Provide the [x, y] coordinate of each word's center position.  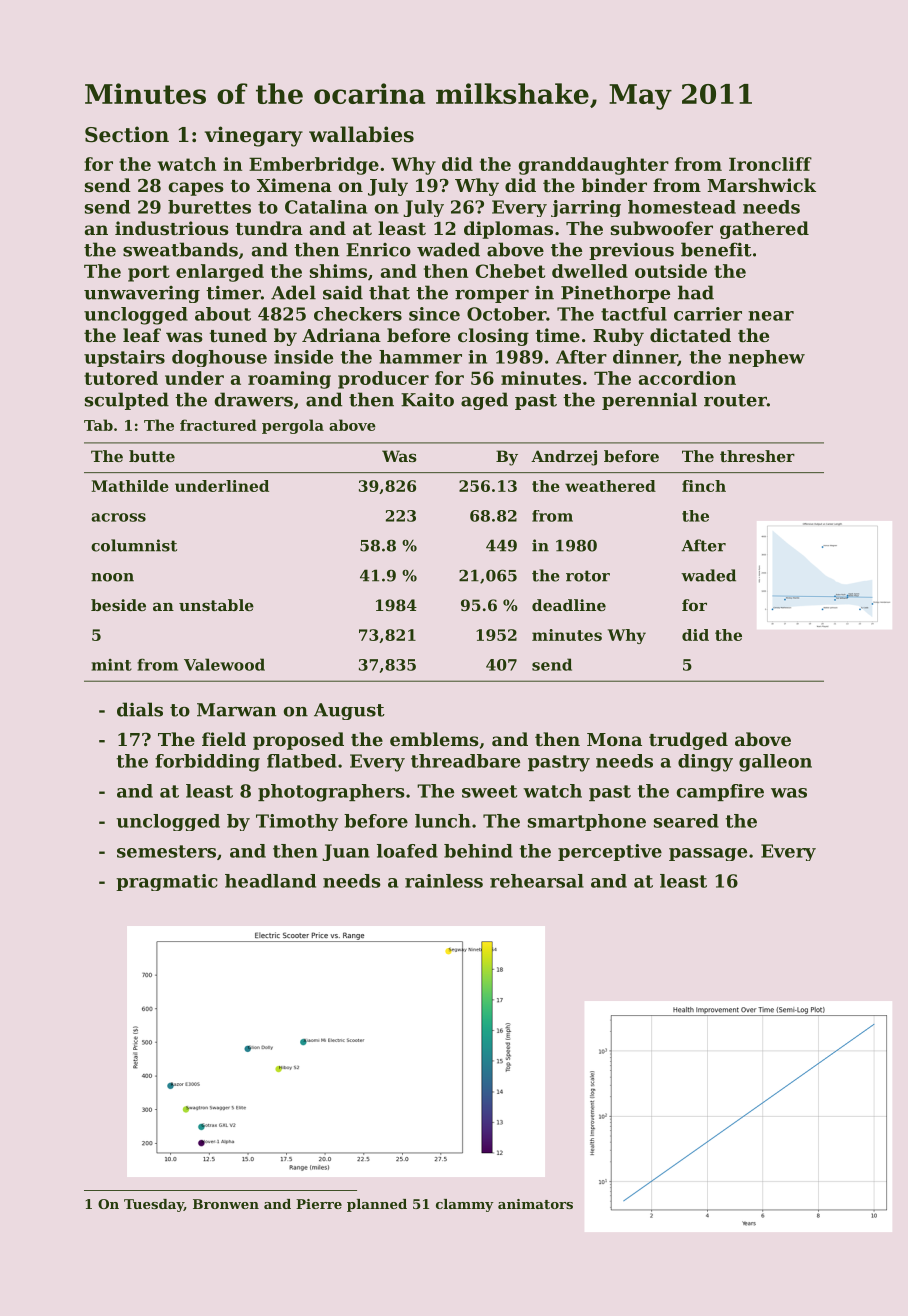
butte [152, 456]
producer [383, 380]
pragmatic [167, 882]
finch [704, 486]
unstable [216, 605]
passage [708, 854]
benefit [716, 249]
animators [535, 1204]
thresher [757, 456]
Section [127, 134]
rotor [588, 576]
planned [377, 1205]
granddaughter [594, 166]
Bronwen [226, 1204]
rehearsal [537, 881]
